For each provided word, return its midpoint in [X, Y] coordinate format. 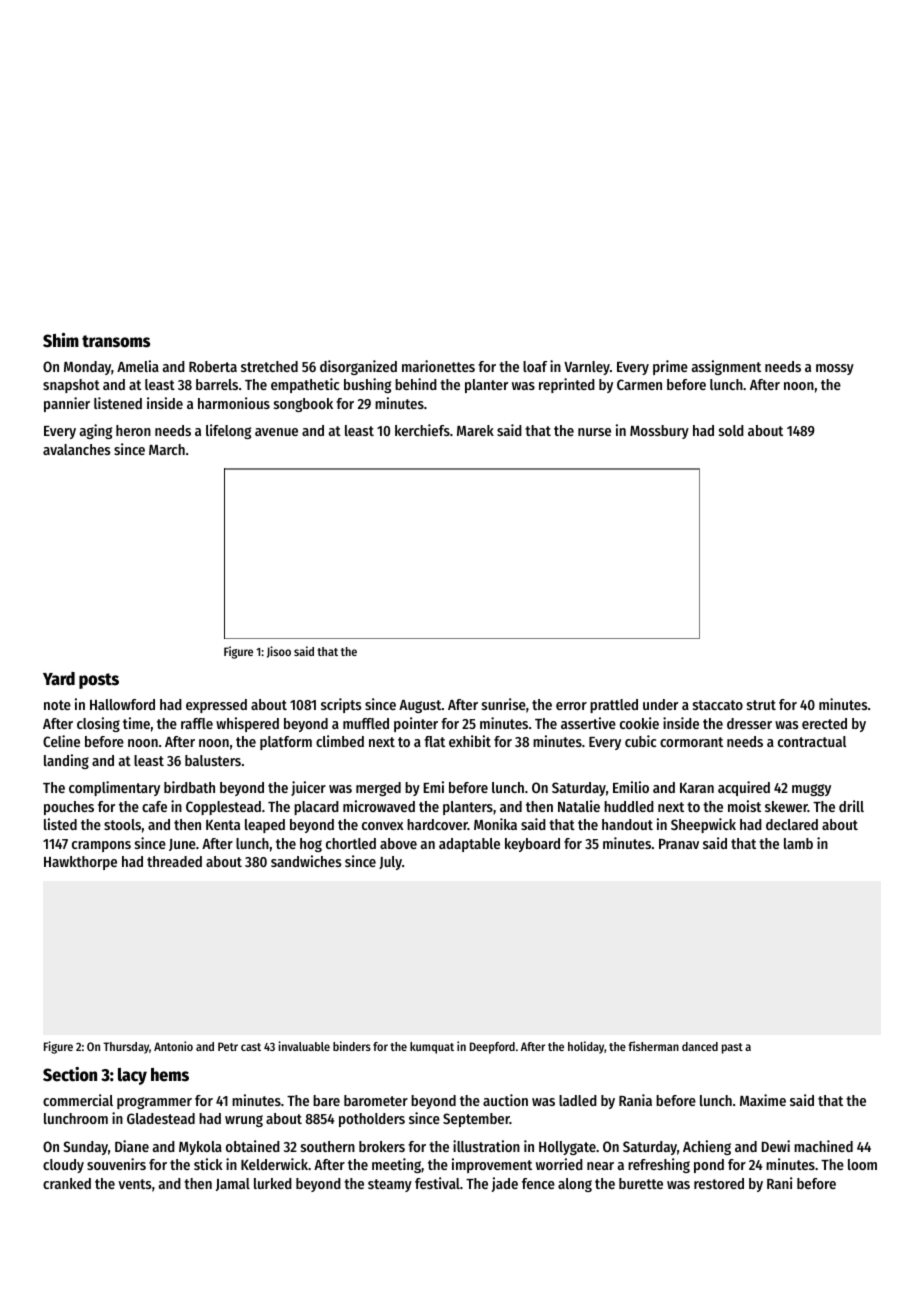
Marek [475, 430]
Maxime [763, 1100]
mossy [835, 369]
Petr [228, 1046]
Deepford [492, 1048]
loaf [535, 366]
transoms [116, 341]
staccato [718, 705]
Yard [59, 679]
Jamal [233, 1184]
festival [437, 1183]
